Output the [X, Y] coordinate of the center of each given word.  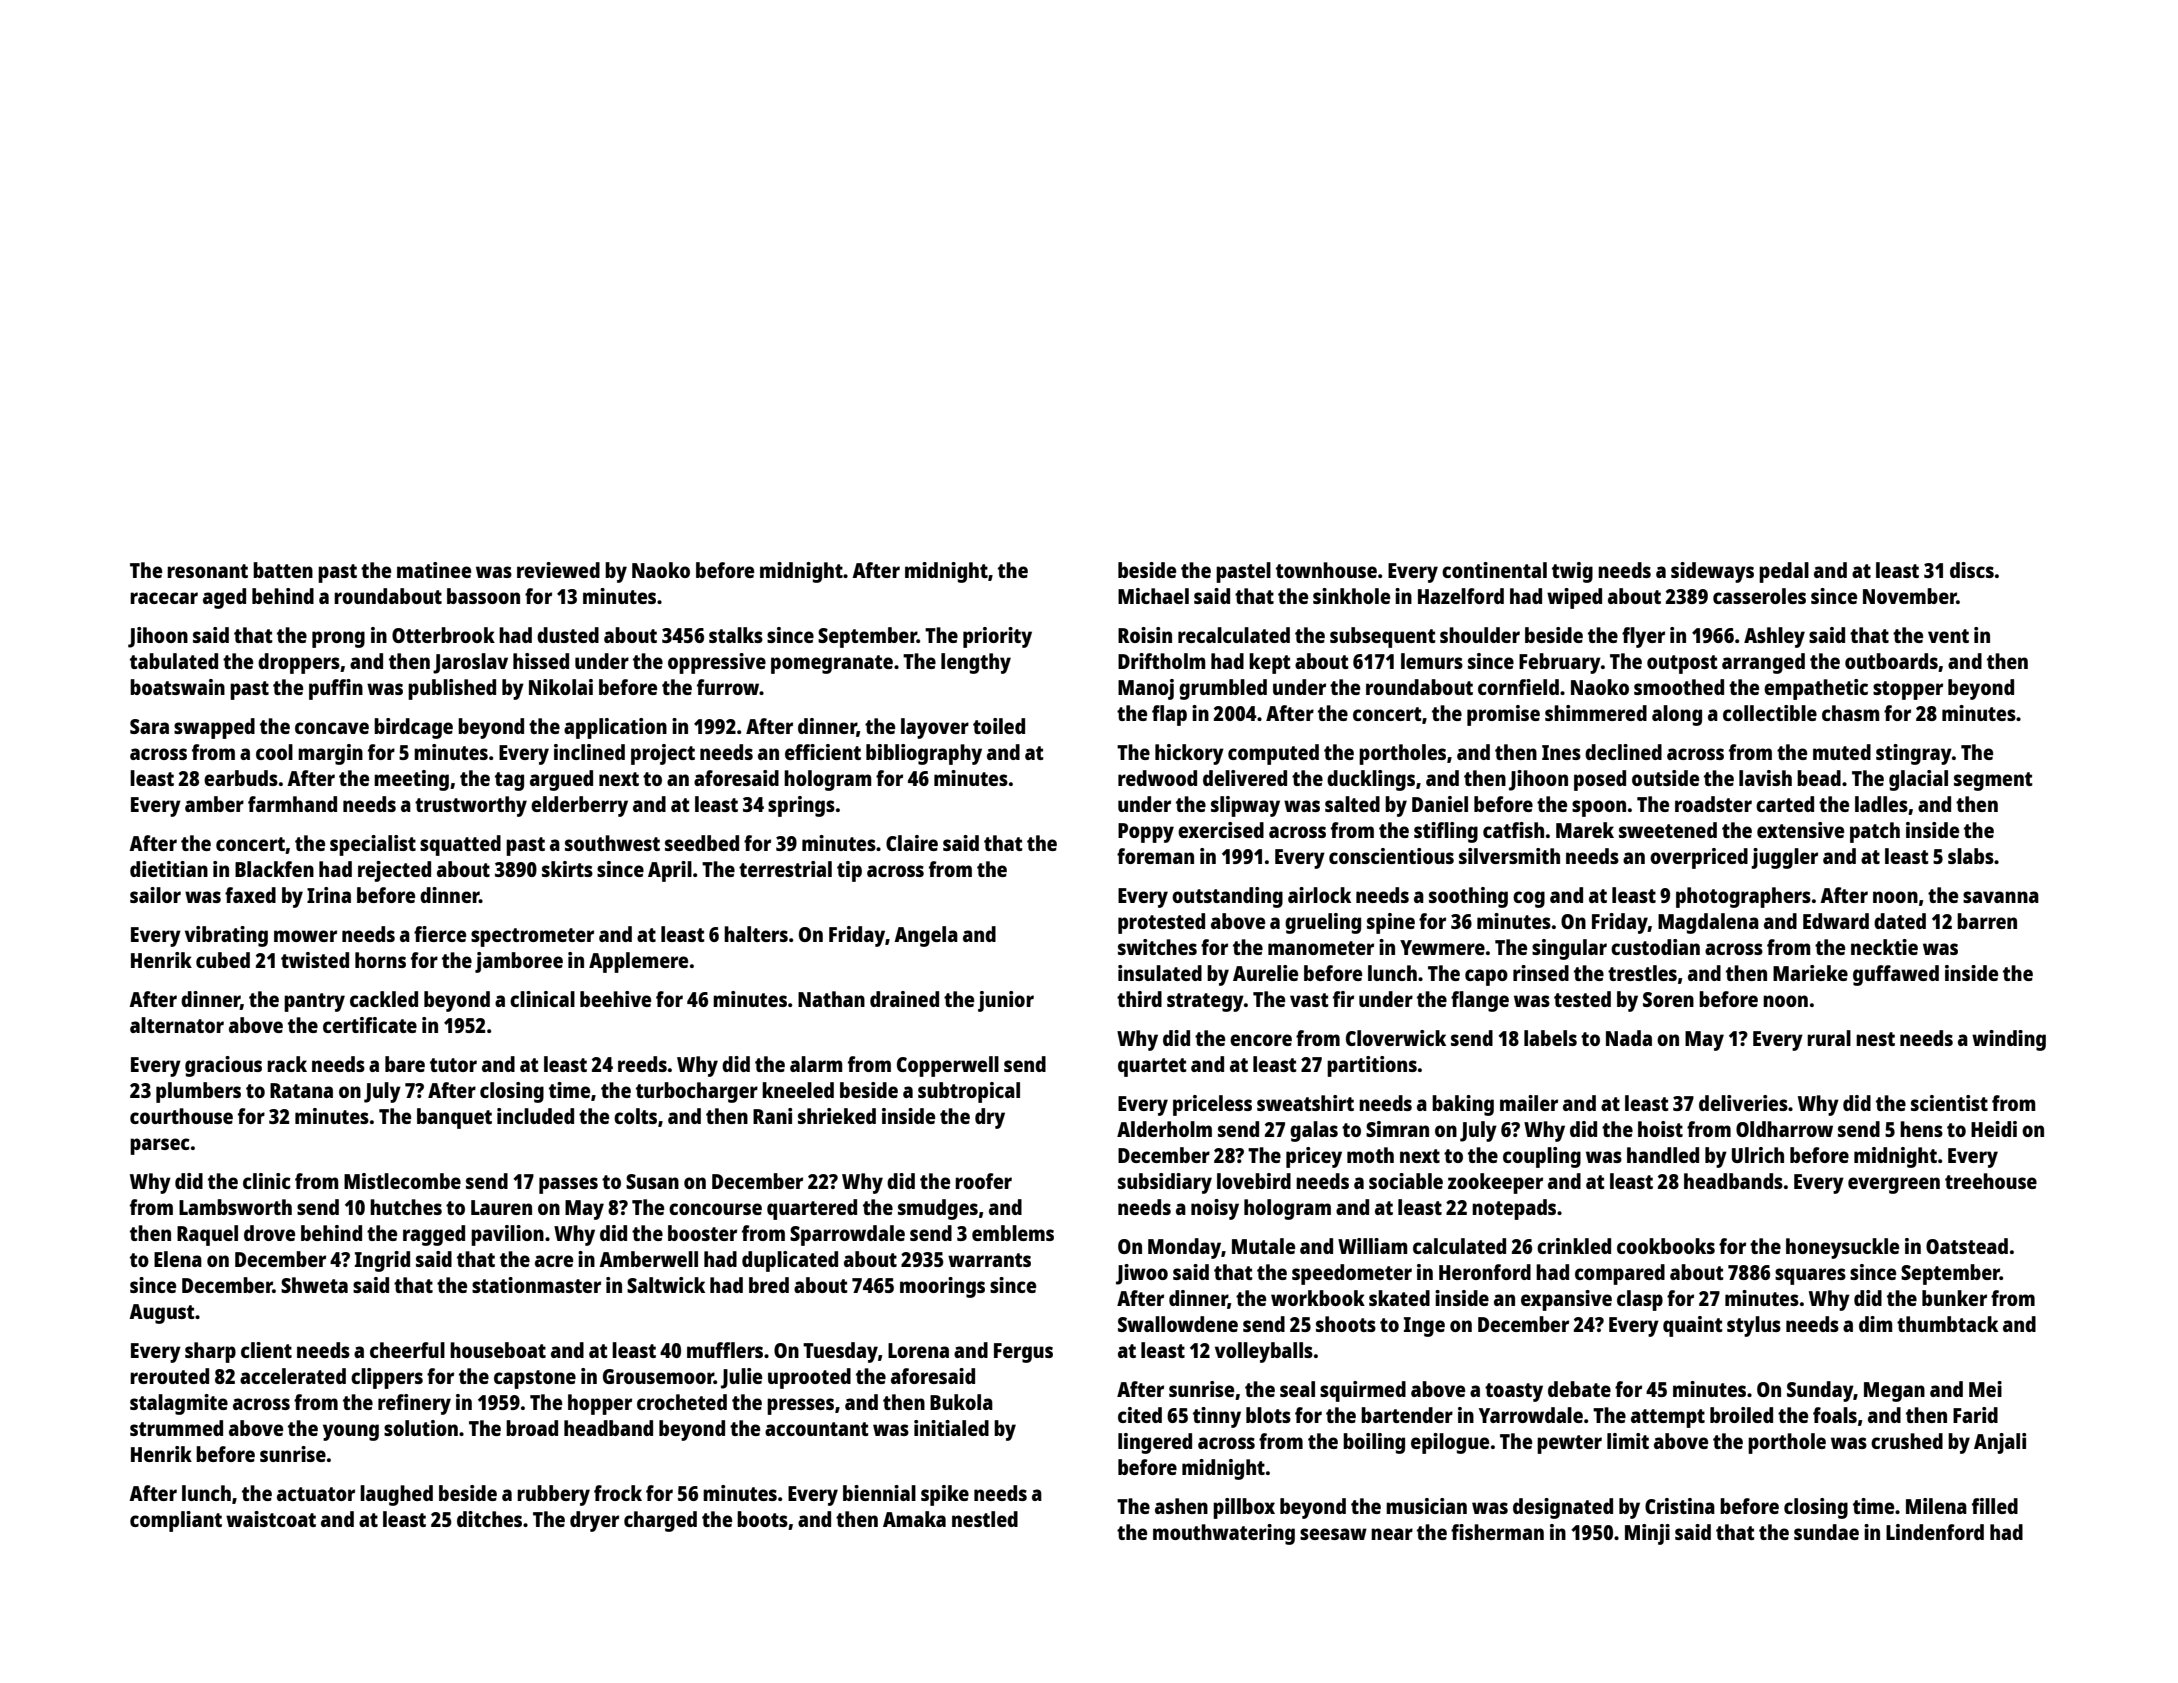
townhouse [1326, 570]
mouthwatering [1224, 1534]
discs [1972, 570]
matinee [434, 570]
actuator [316, 1494]
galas [1314, 1131]
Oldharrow [1784, 1129]
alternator [177, 1025]
